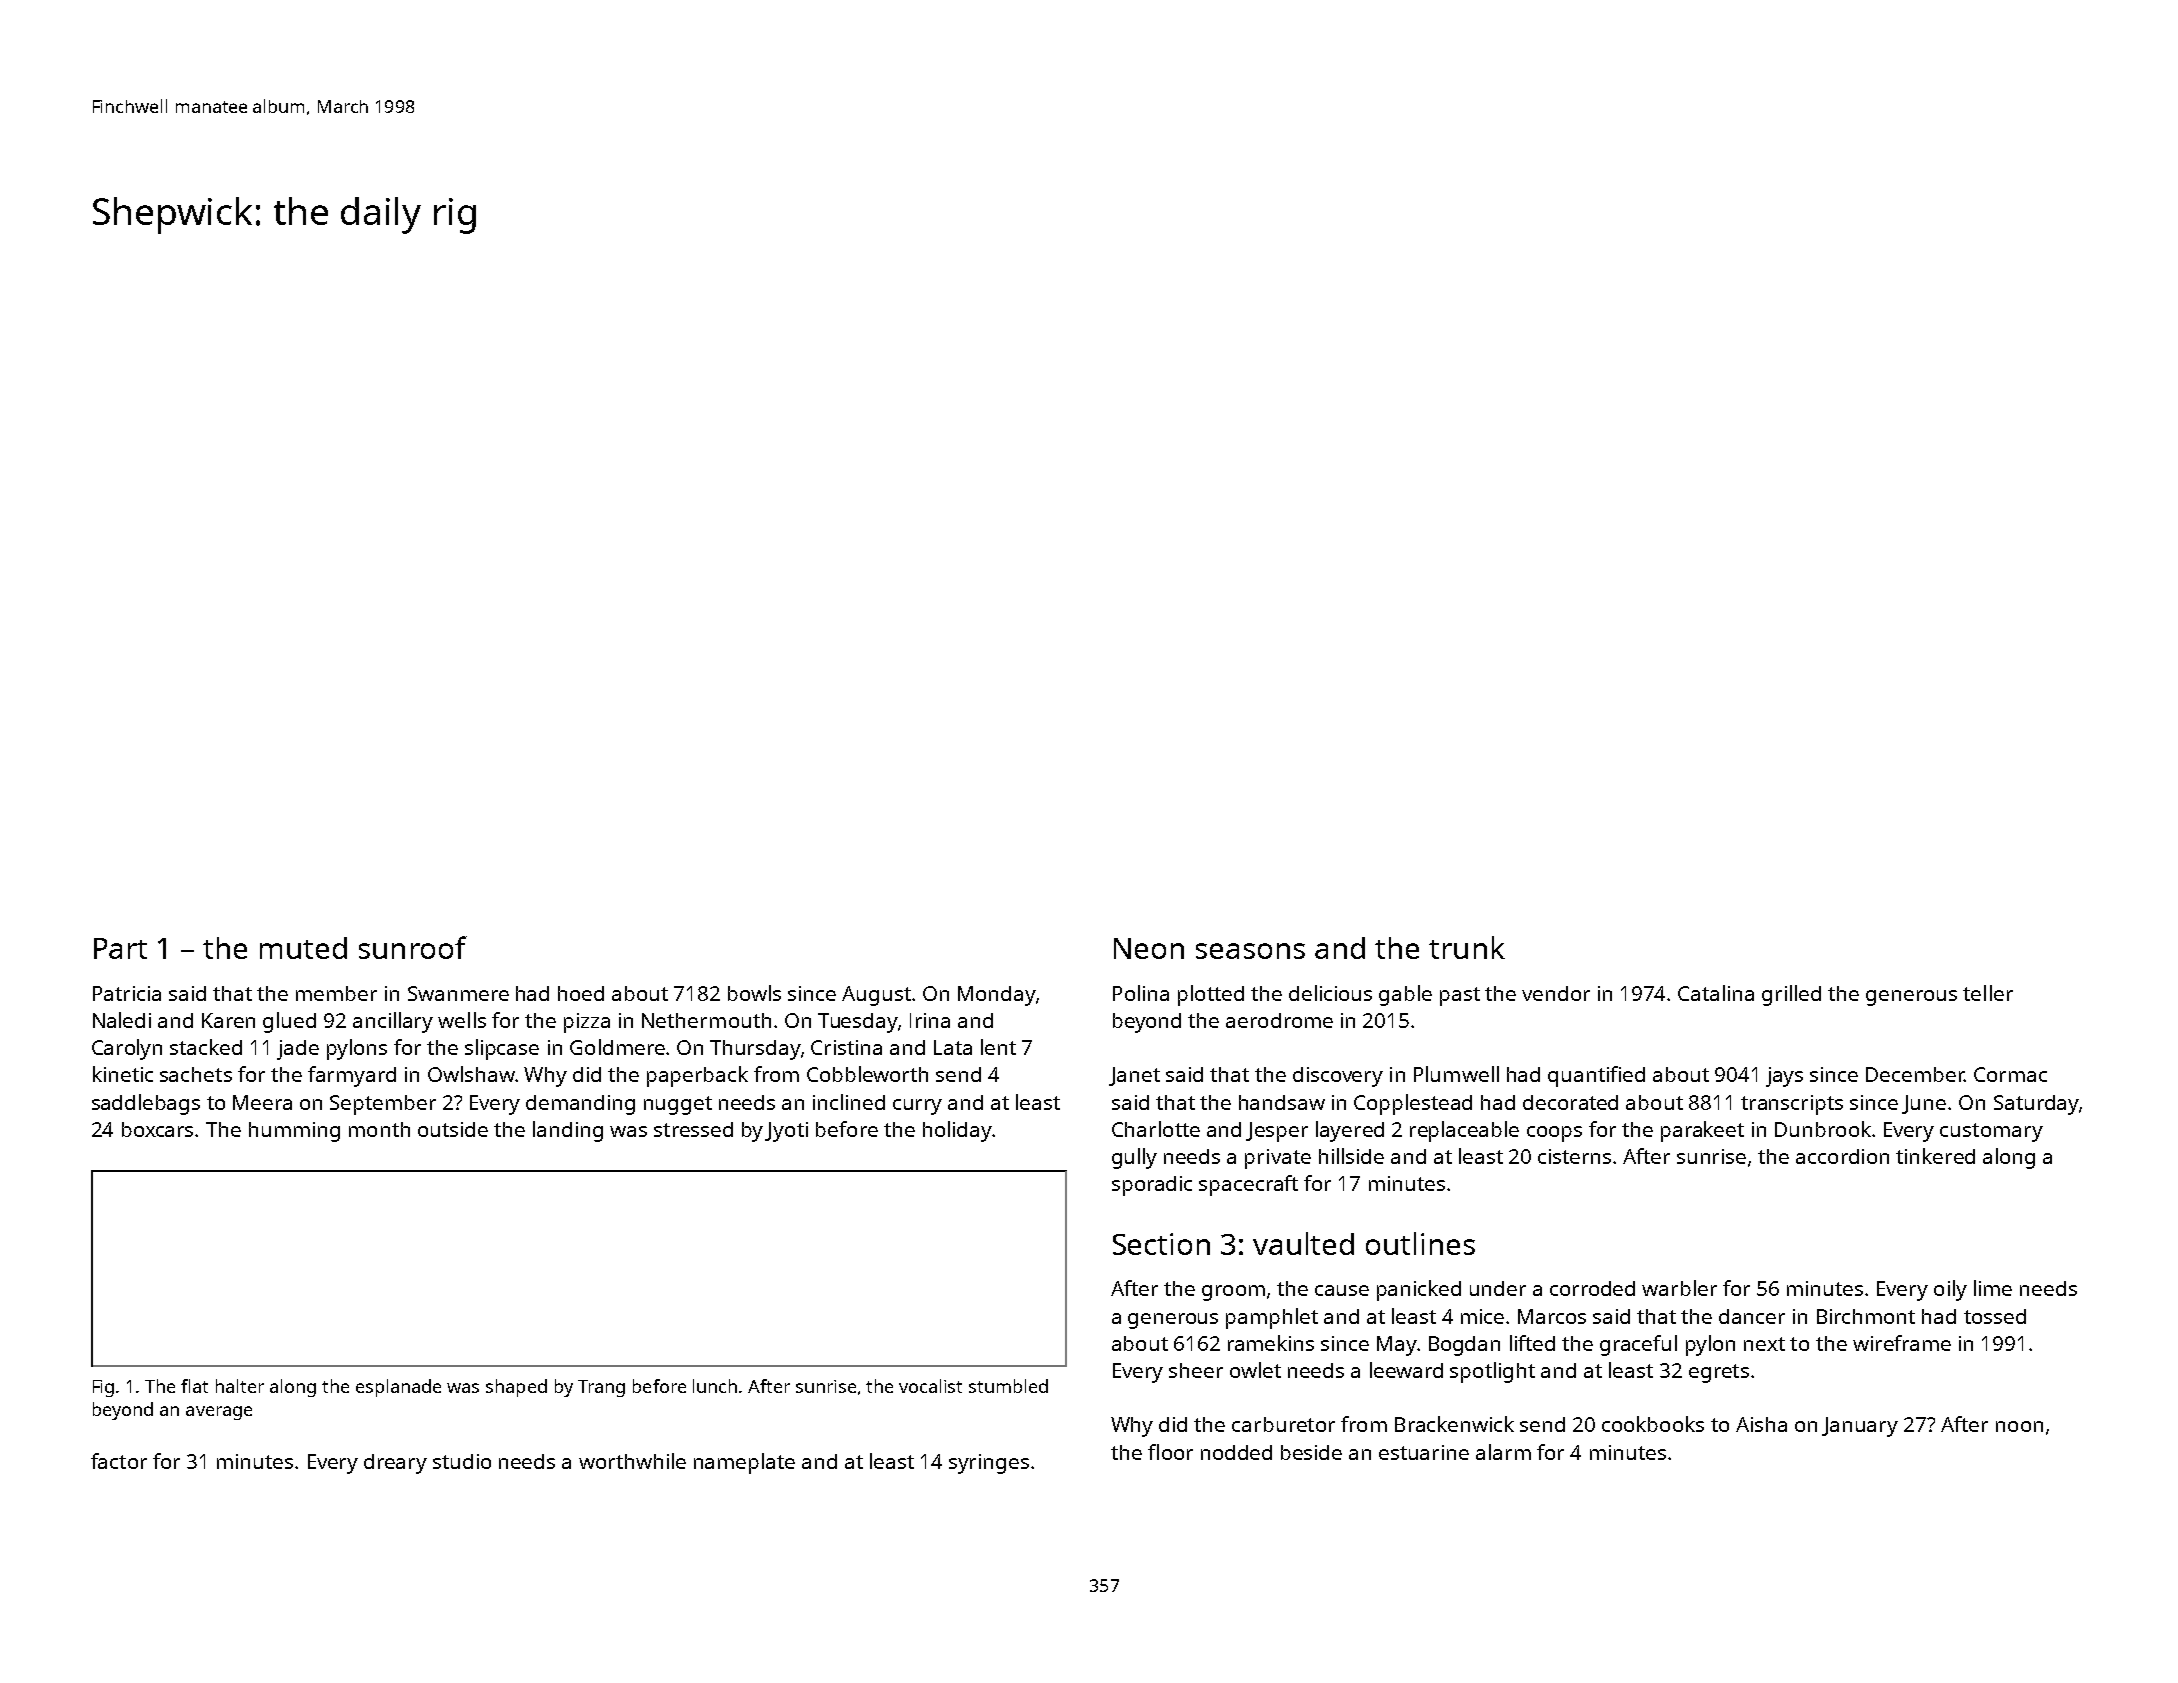 The height and width of the document is (1683, 2178). I want to click on graceful, so click(1638, 1345).
